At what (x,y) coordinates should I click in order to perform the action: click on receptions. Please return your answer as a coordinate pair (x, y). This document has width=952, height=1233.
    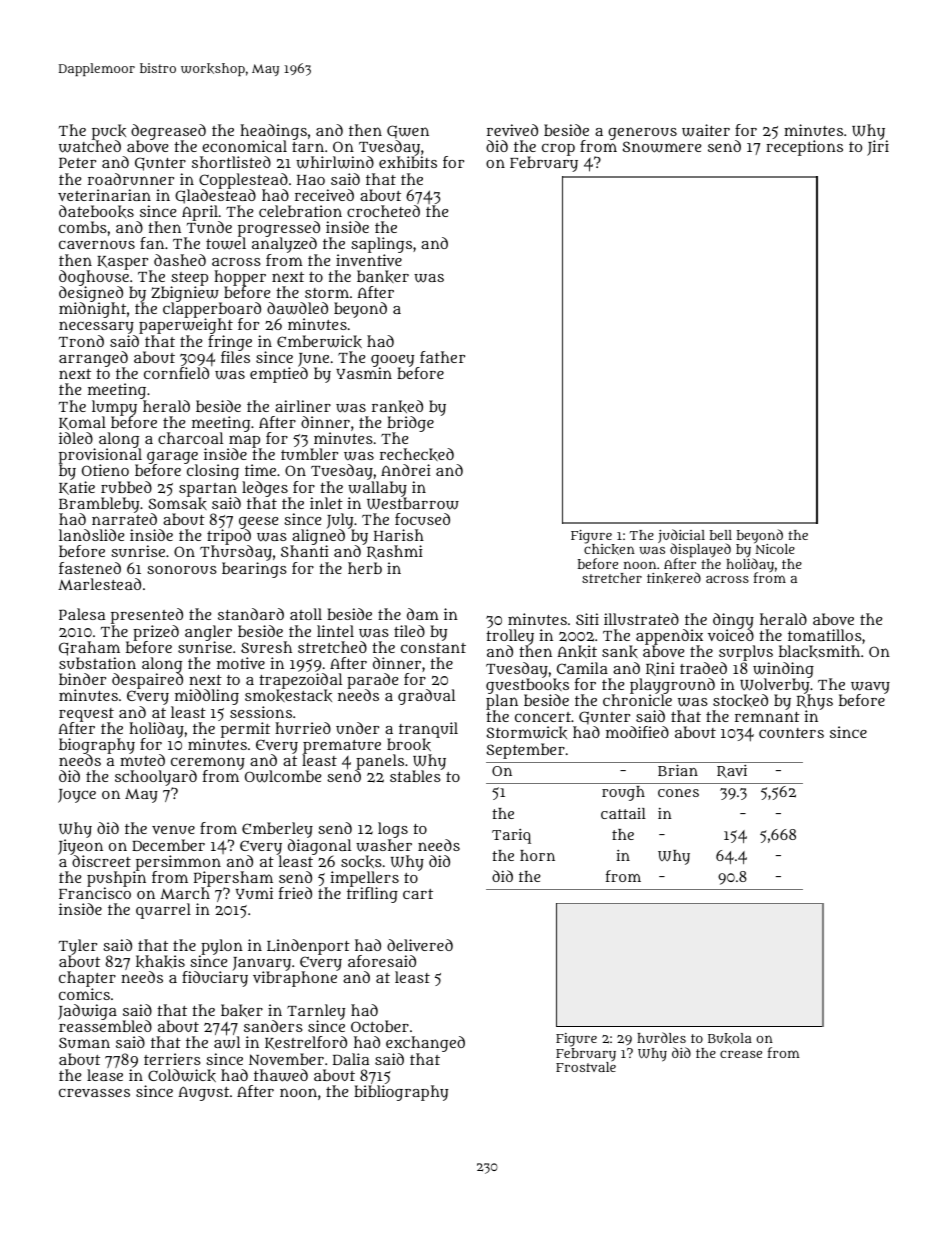
    Looking at the image, I should click on (804, 148).
